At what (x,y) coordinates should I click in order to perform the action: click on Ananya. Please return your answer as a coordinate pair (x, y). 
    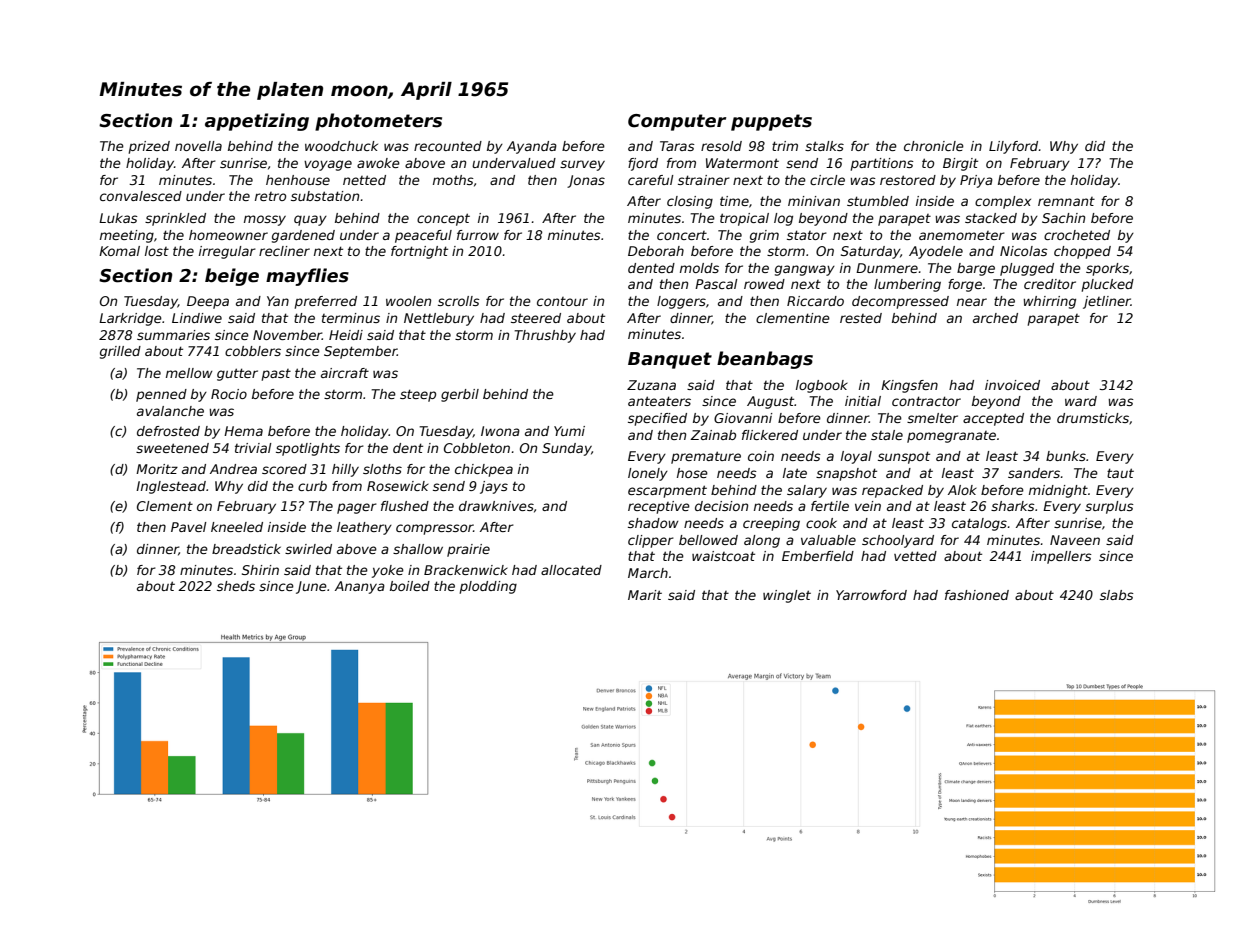
    Looking at the image, I should click on (360, 587).
